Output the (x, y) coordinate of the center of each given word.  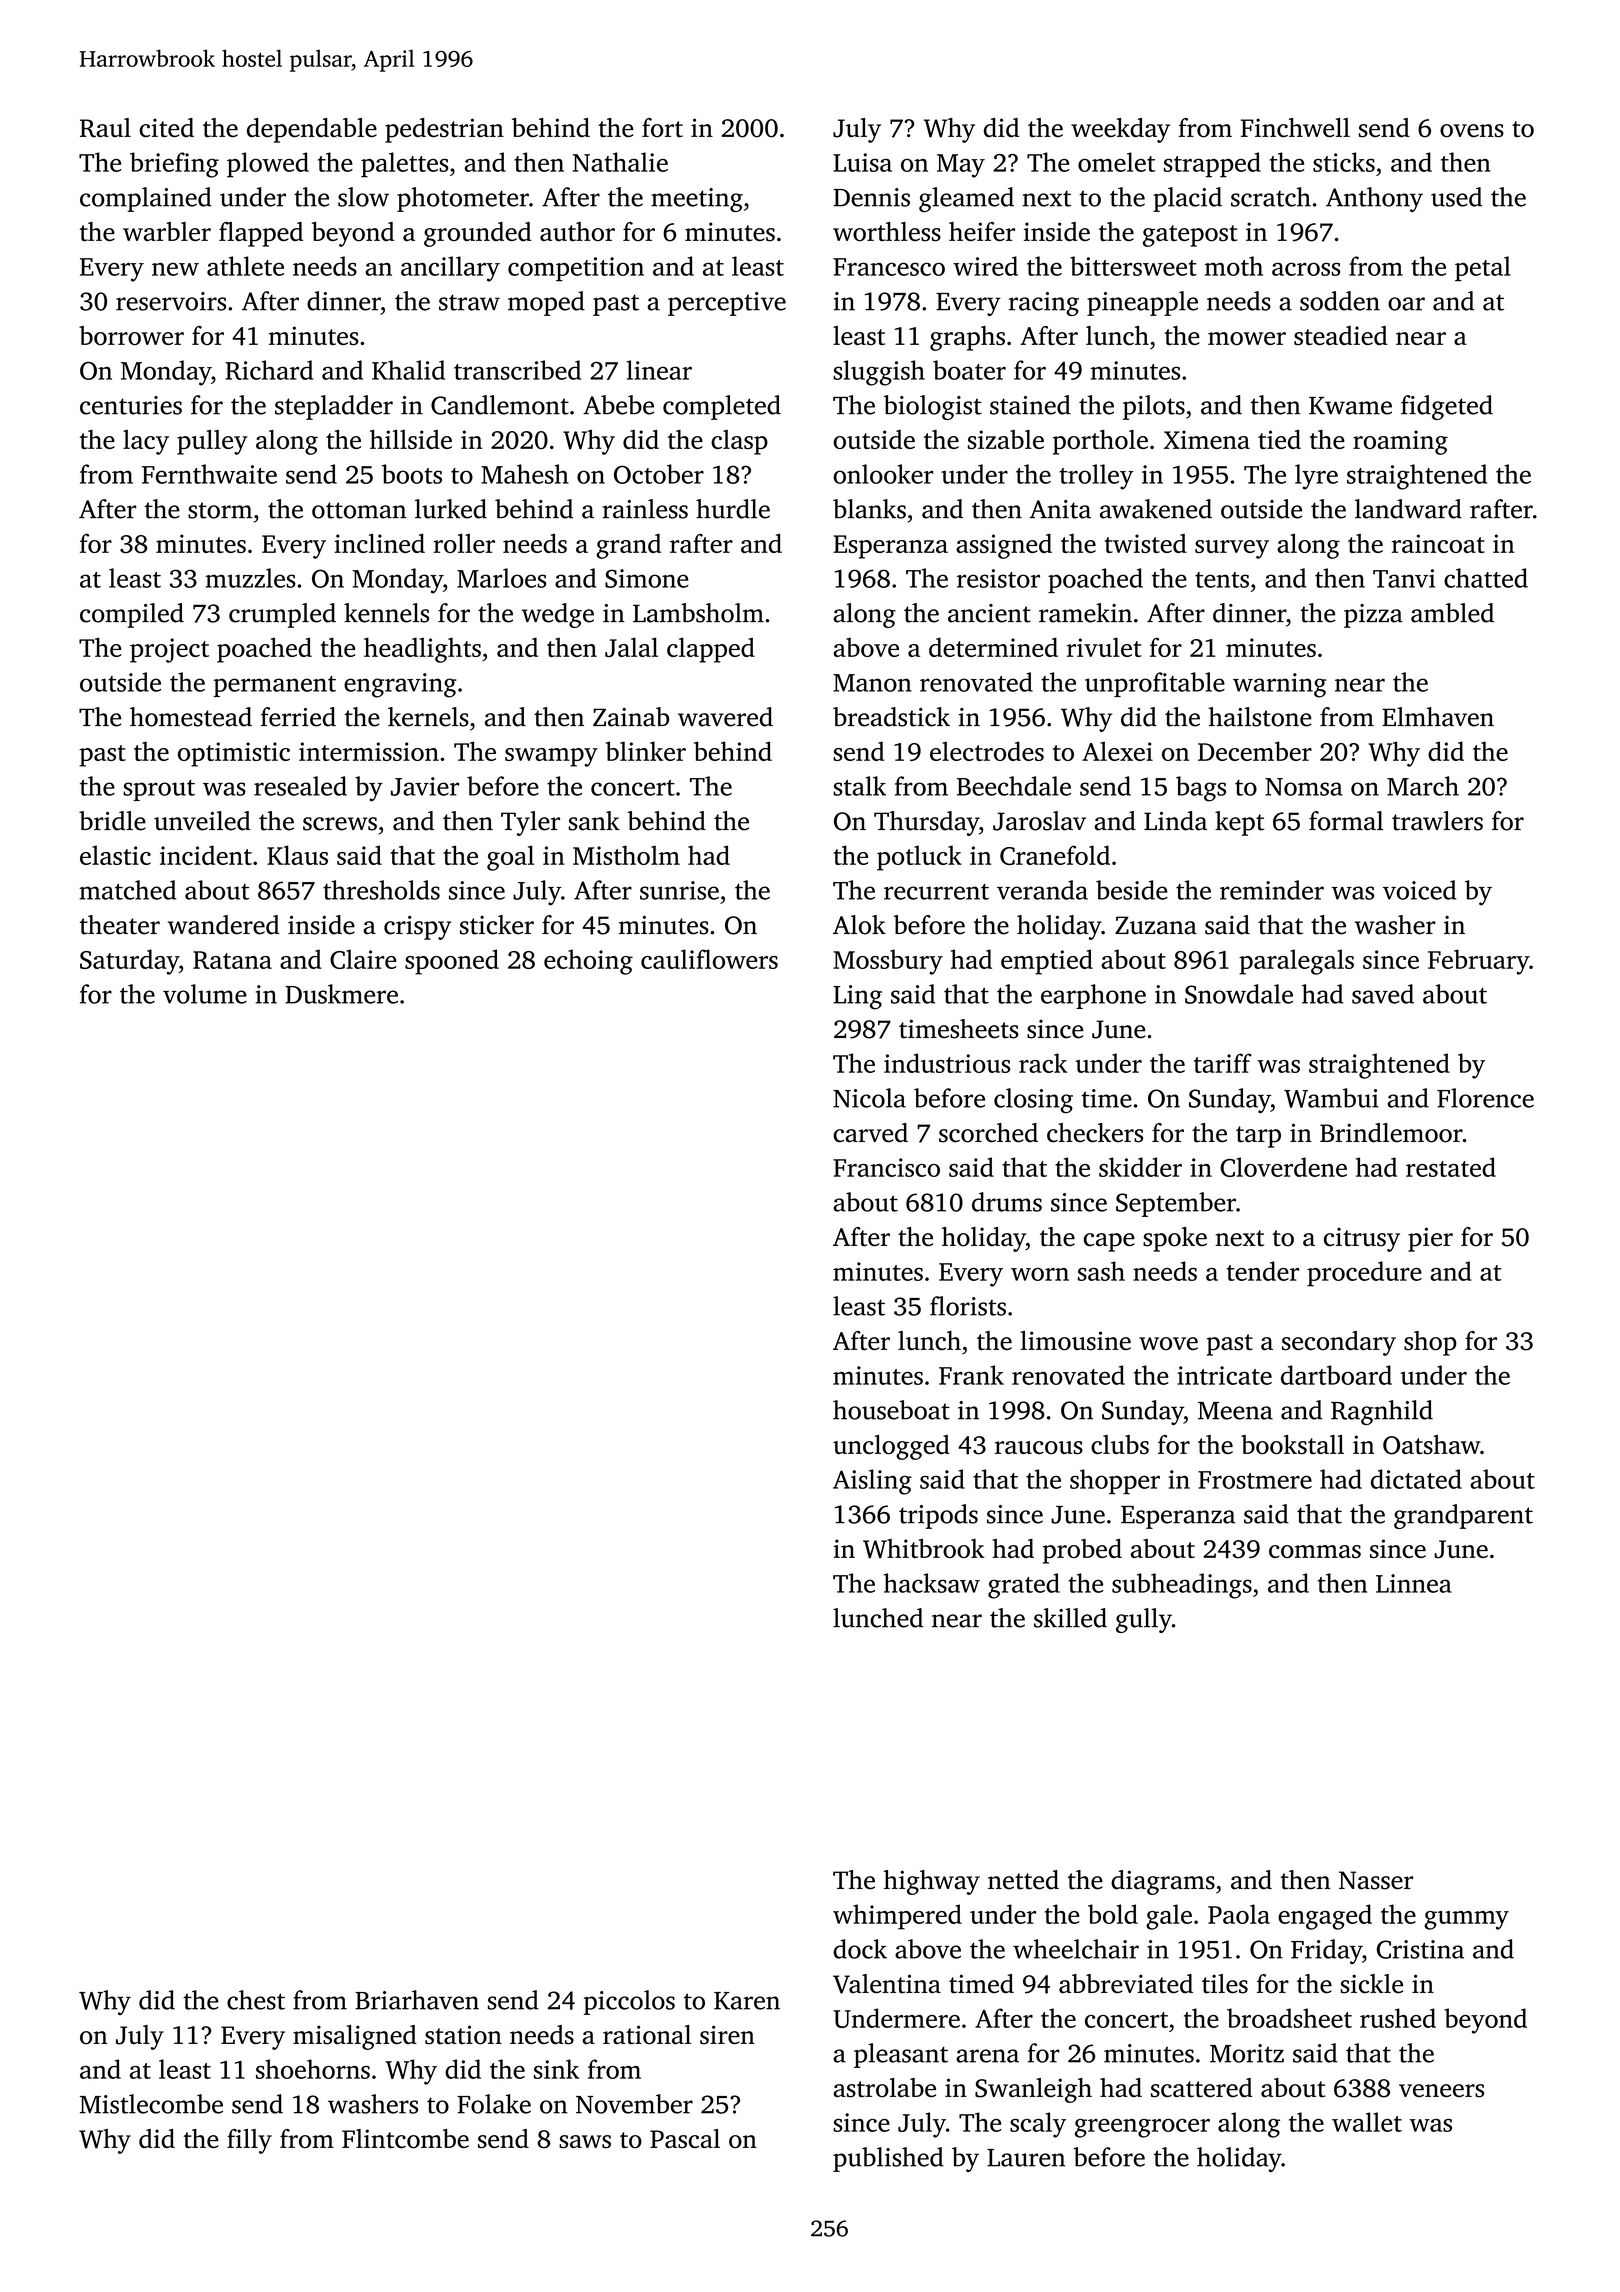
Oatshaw (1431, 1445)
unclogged (891, 1447)
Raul (105, 128)
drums (1007, 1202)
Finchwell (1295, 127)
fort (662, 128)
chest (256, 2000)
